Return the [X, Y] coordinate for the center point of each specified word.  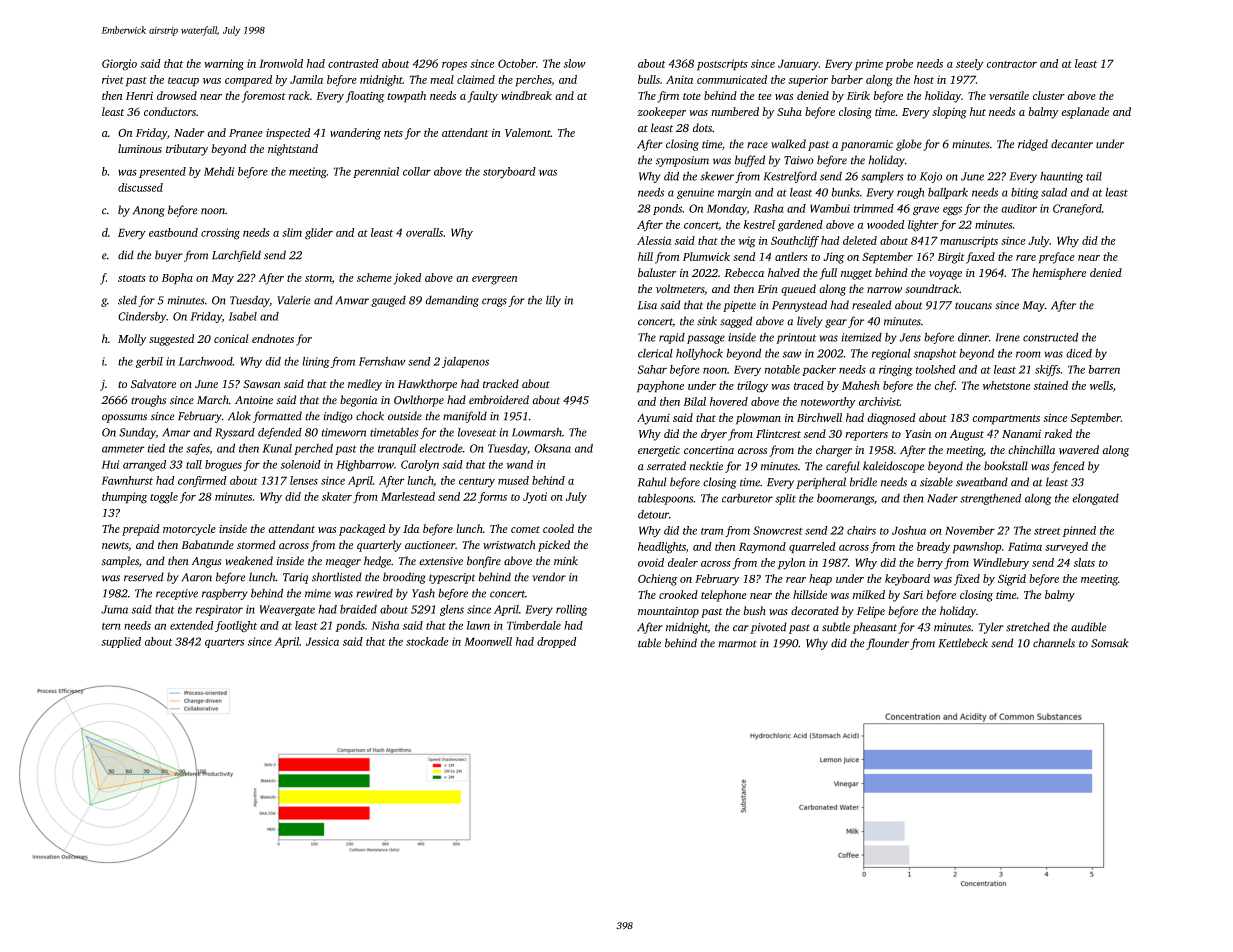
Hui [110, 464]
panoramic [866, 145]
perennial [376, 172]
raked [1058, 433]
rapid [672, 338]
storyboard [509, 173]
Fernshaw [382, 361]
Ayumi [653, 419]
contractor [1012, 64]
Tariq [295, 578]
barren [1104, 369]
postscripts [722, 65]
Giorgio [119, 65]
